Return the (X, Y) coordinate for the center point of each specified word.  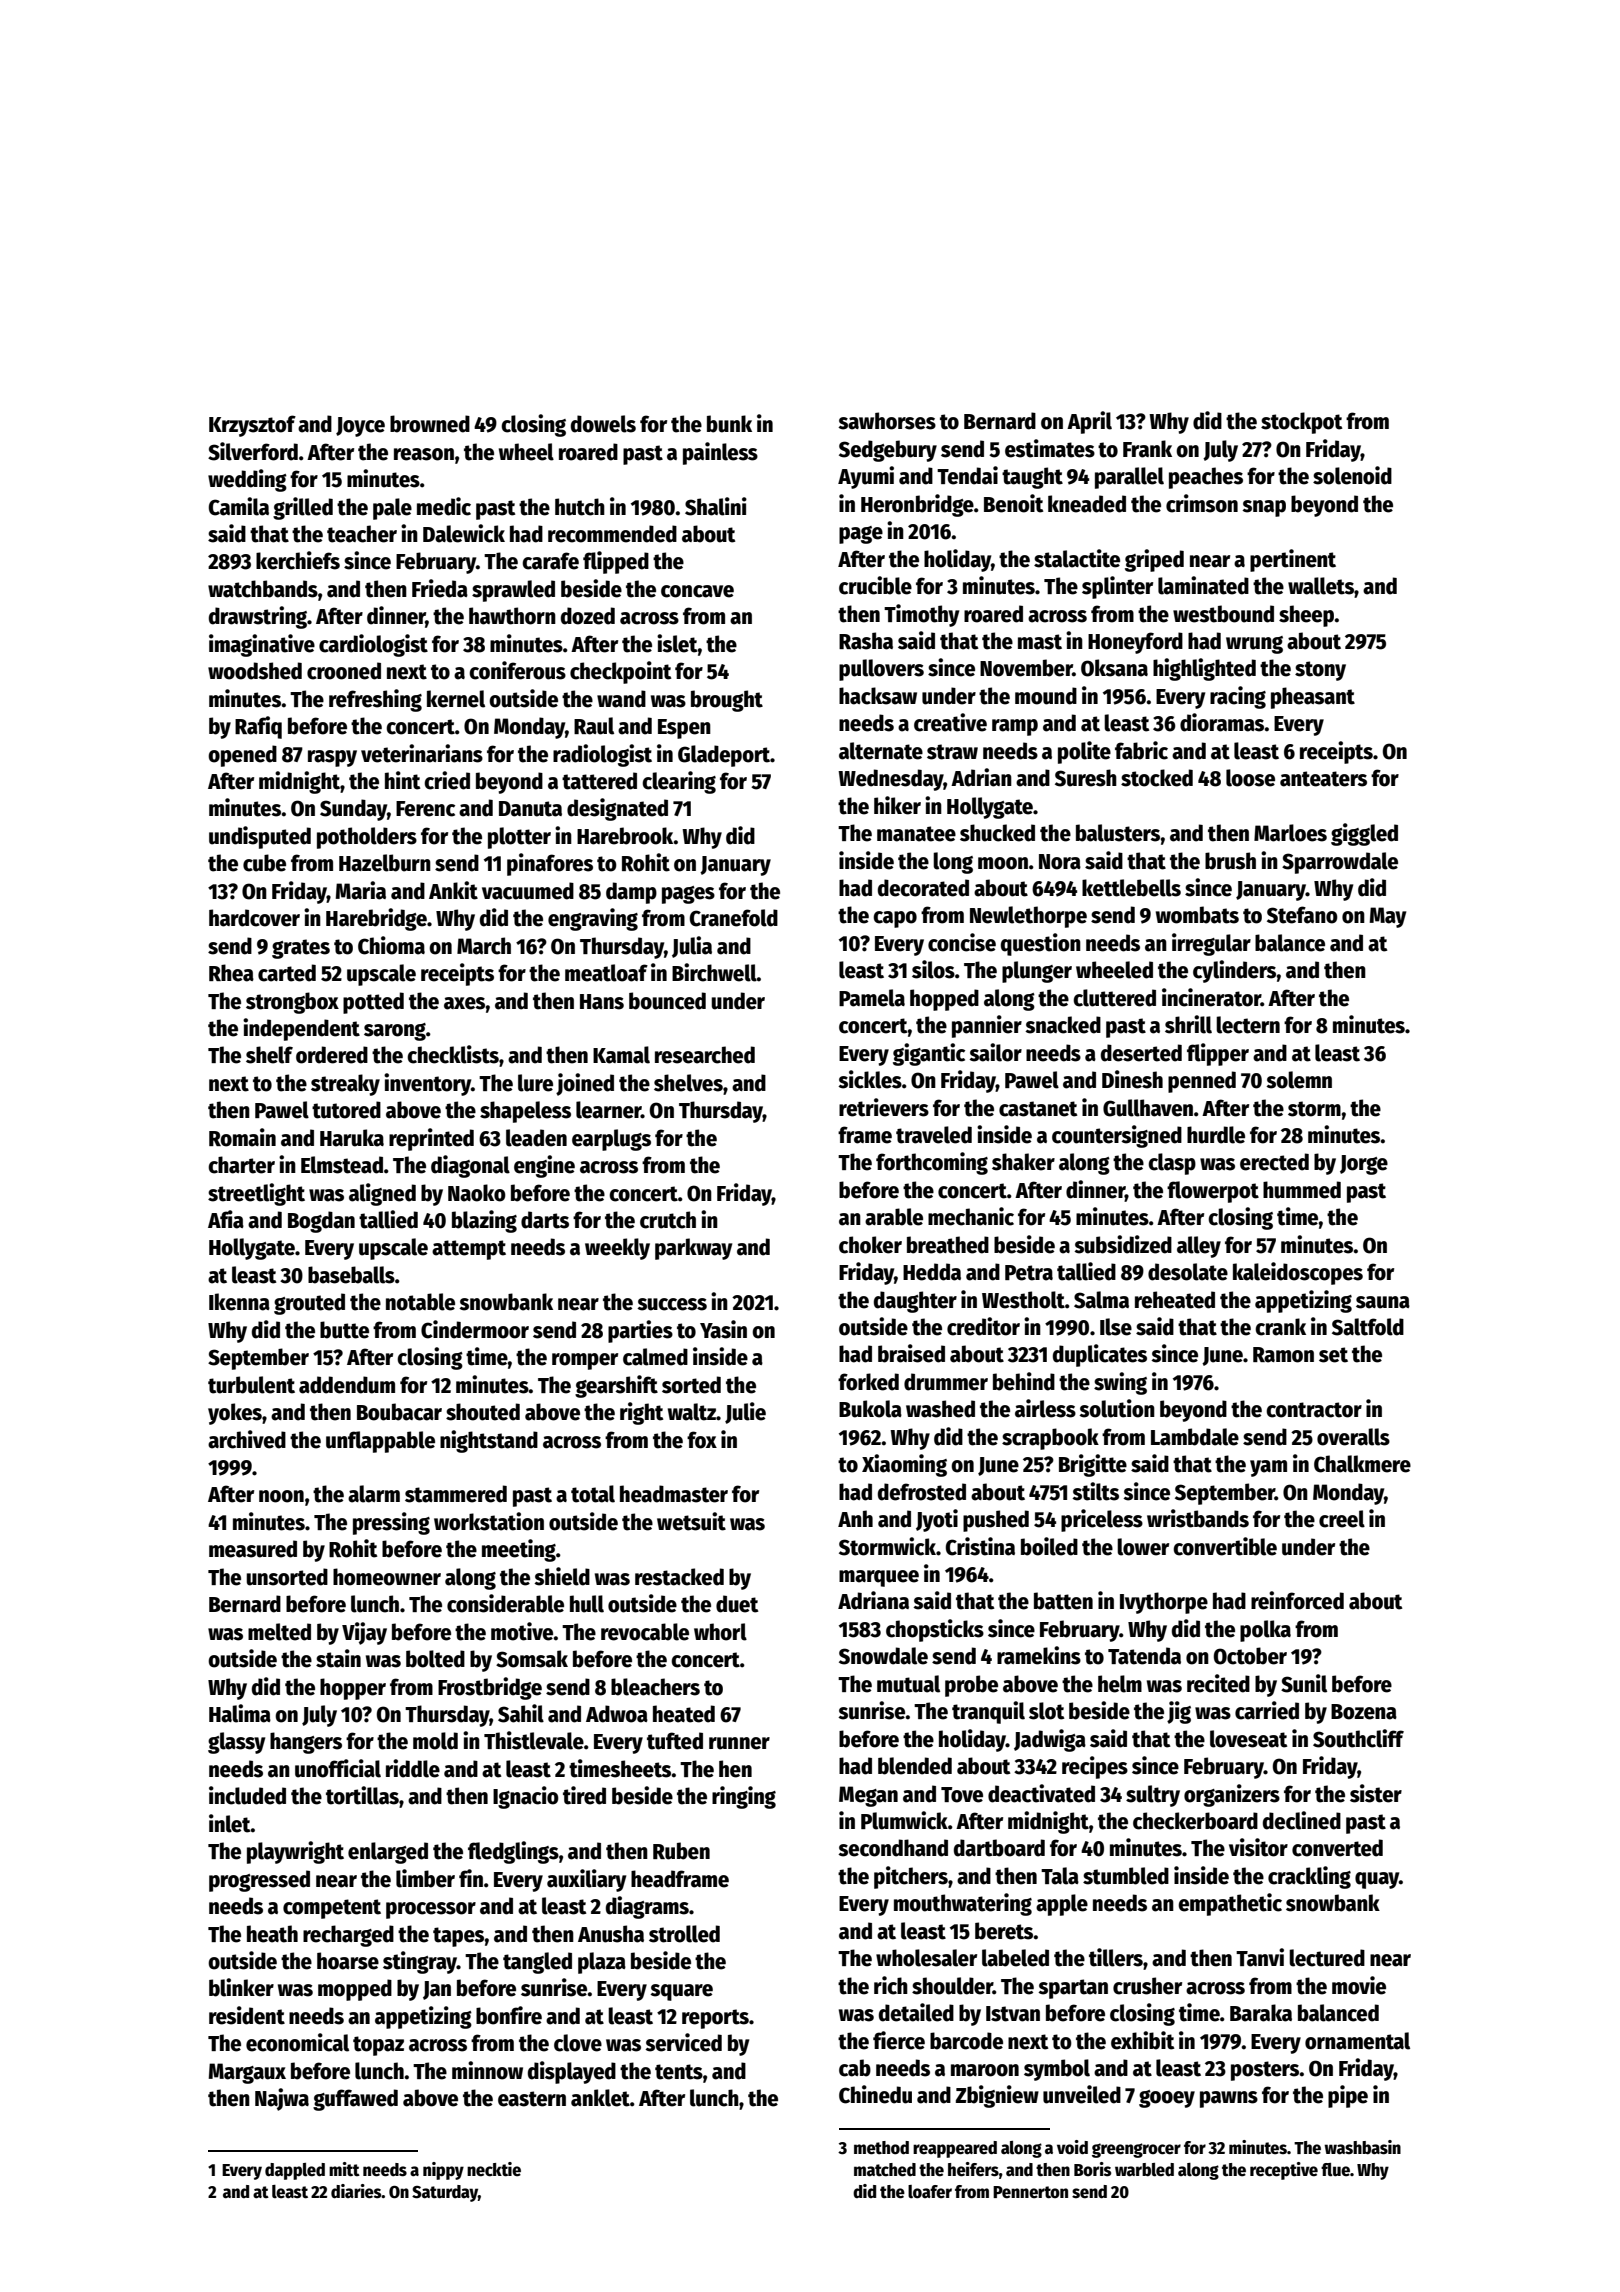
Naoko (477, 1193)
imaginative (262, 645)
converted (1337, 1848)
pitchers (911, 1877)
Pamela (872, 998)
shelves (688, 1083)
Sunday (353, 810)
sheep (1306, 616)
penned (1202, 1082)
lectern (1248, 1025)
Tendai (967, 475)
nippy (443, 2171)
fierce (899, 2040)
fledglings (513, 1852)
